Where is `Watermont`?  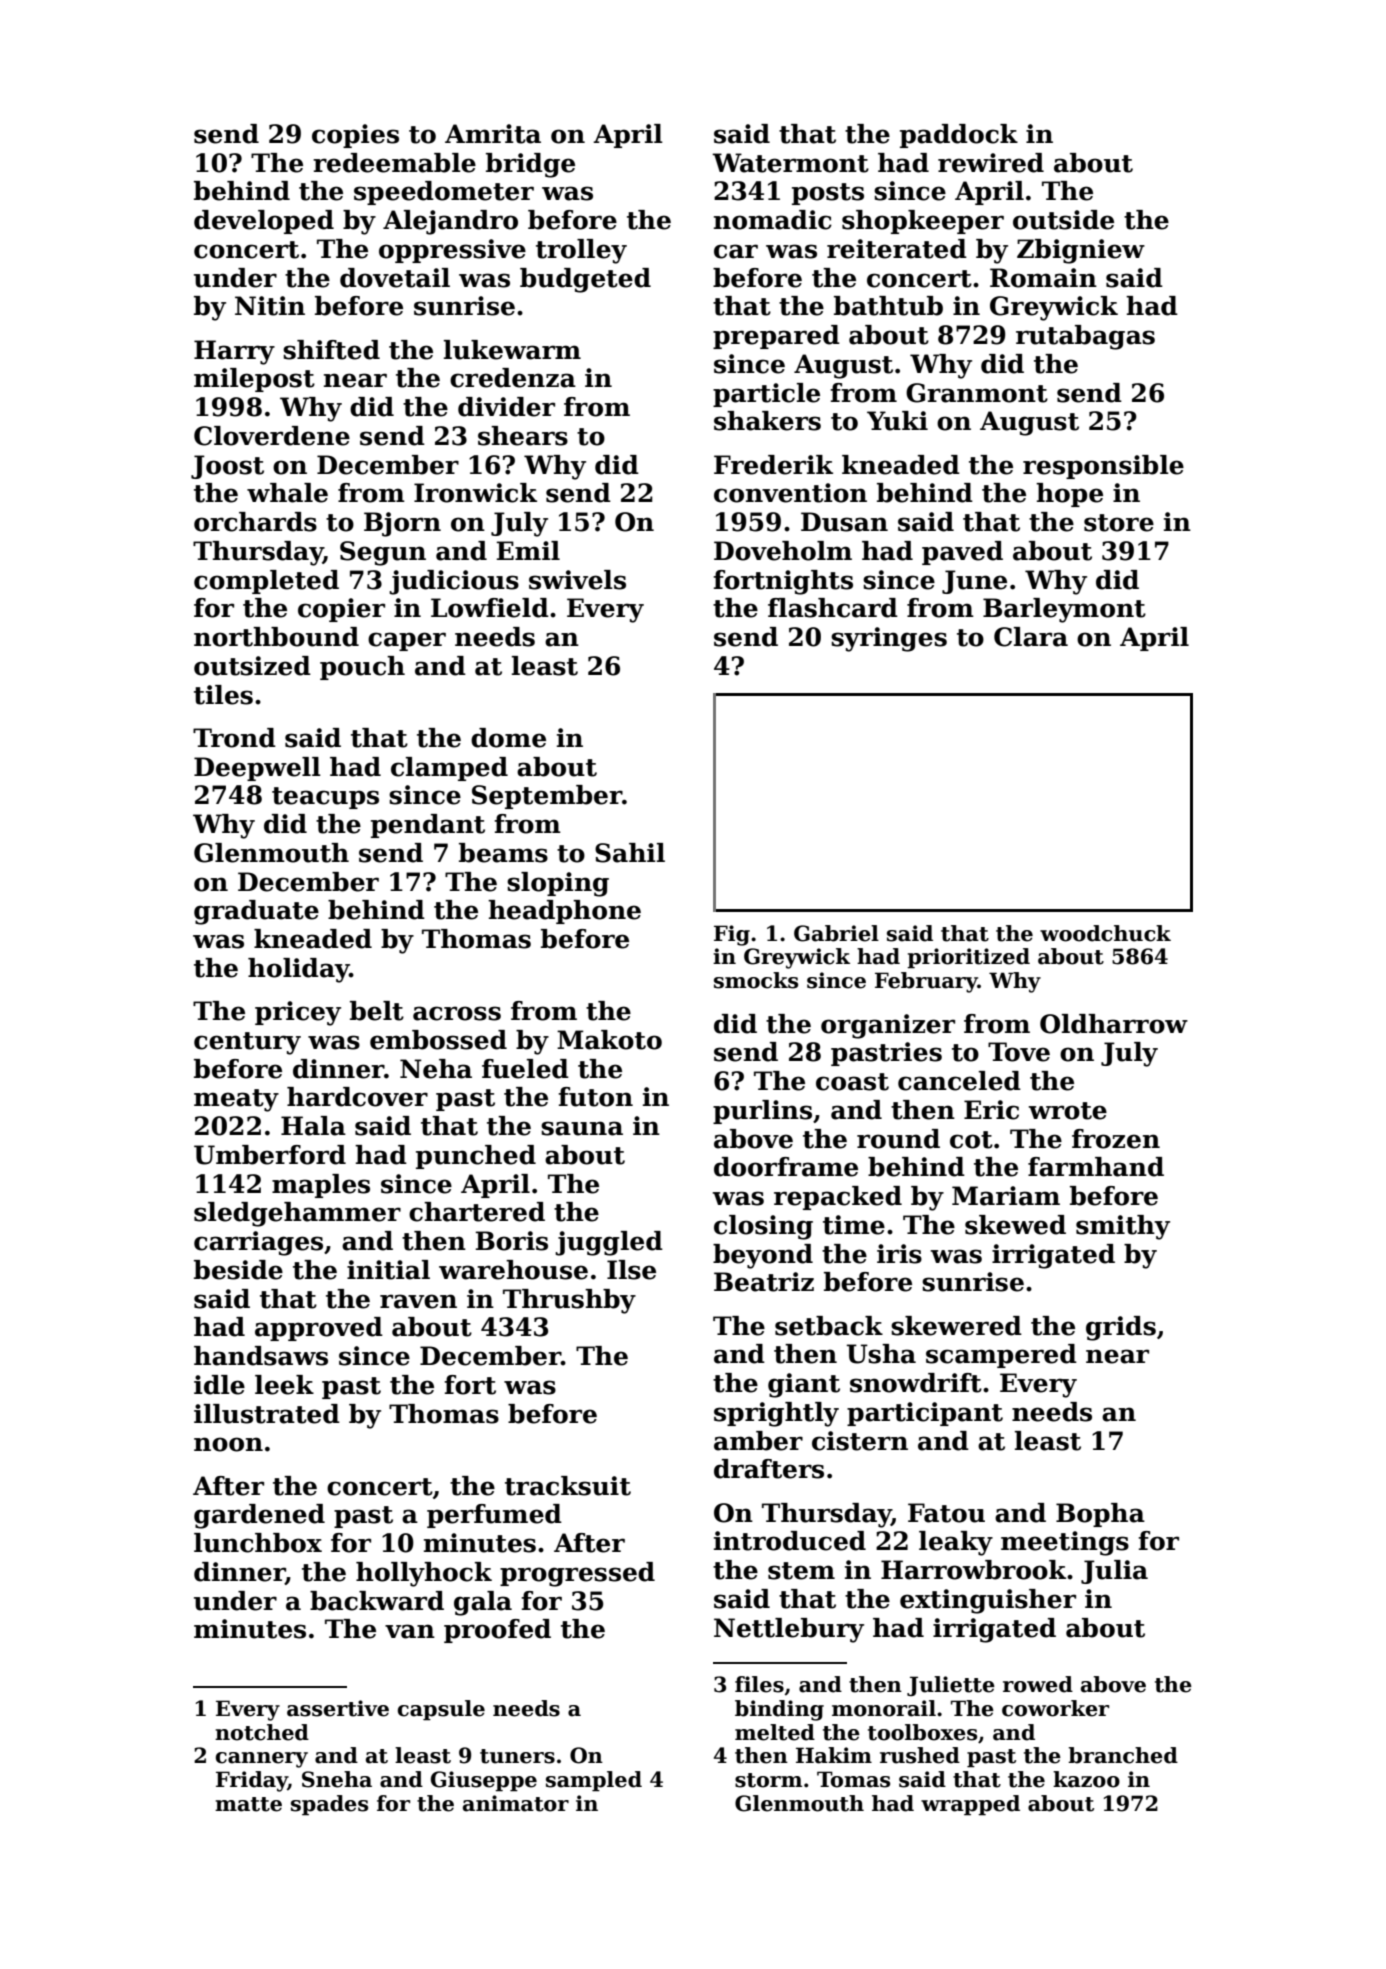 Watermont is located at coordinates (790, 163).
